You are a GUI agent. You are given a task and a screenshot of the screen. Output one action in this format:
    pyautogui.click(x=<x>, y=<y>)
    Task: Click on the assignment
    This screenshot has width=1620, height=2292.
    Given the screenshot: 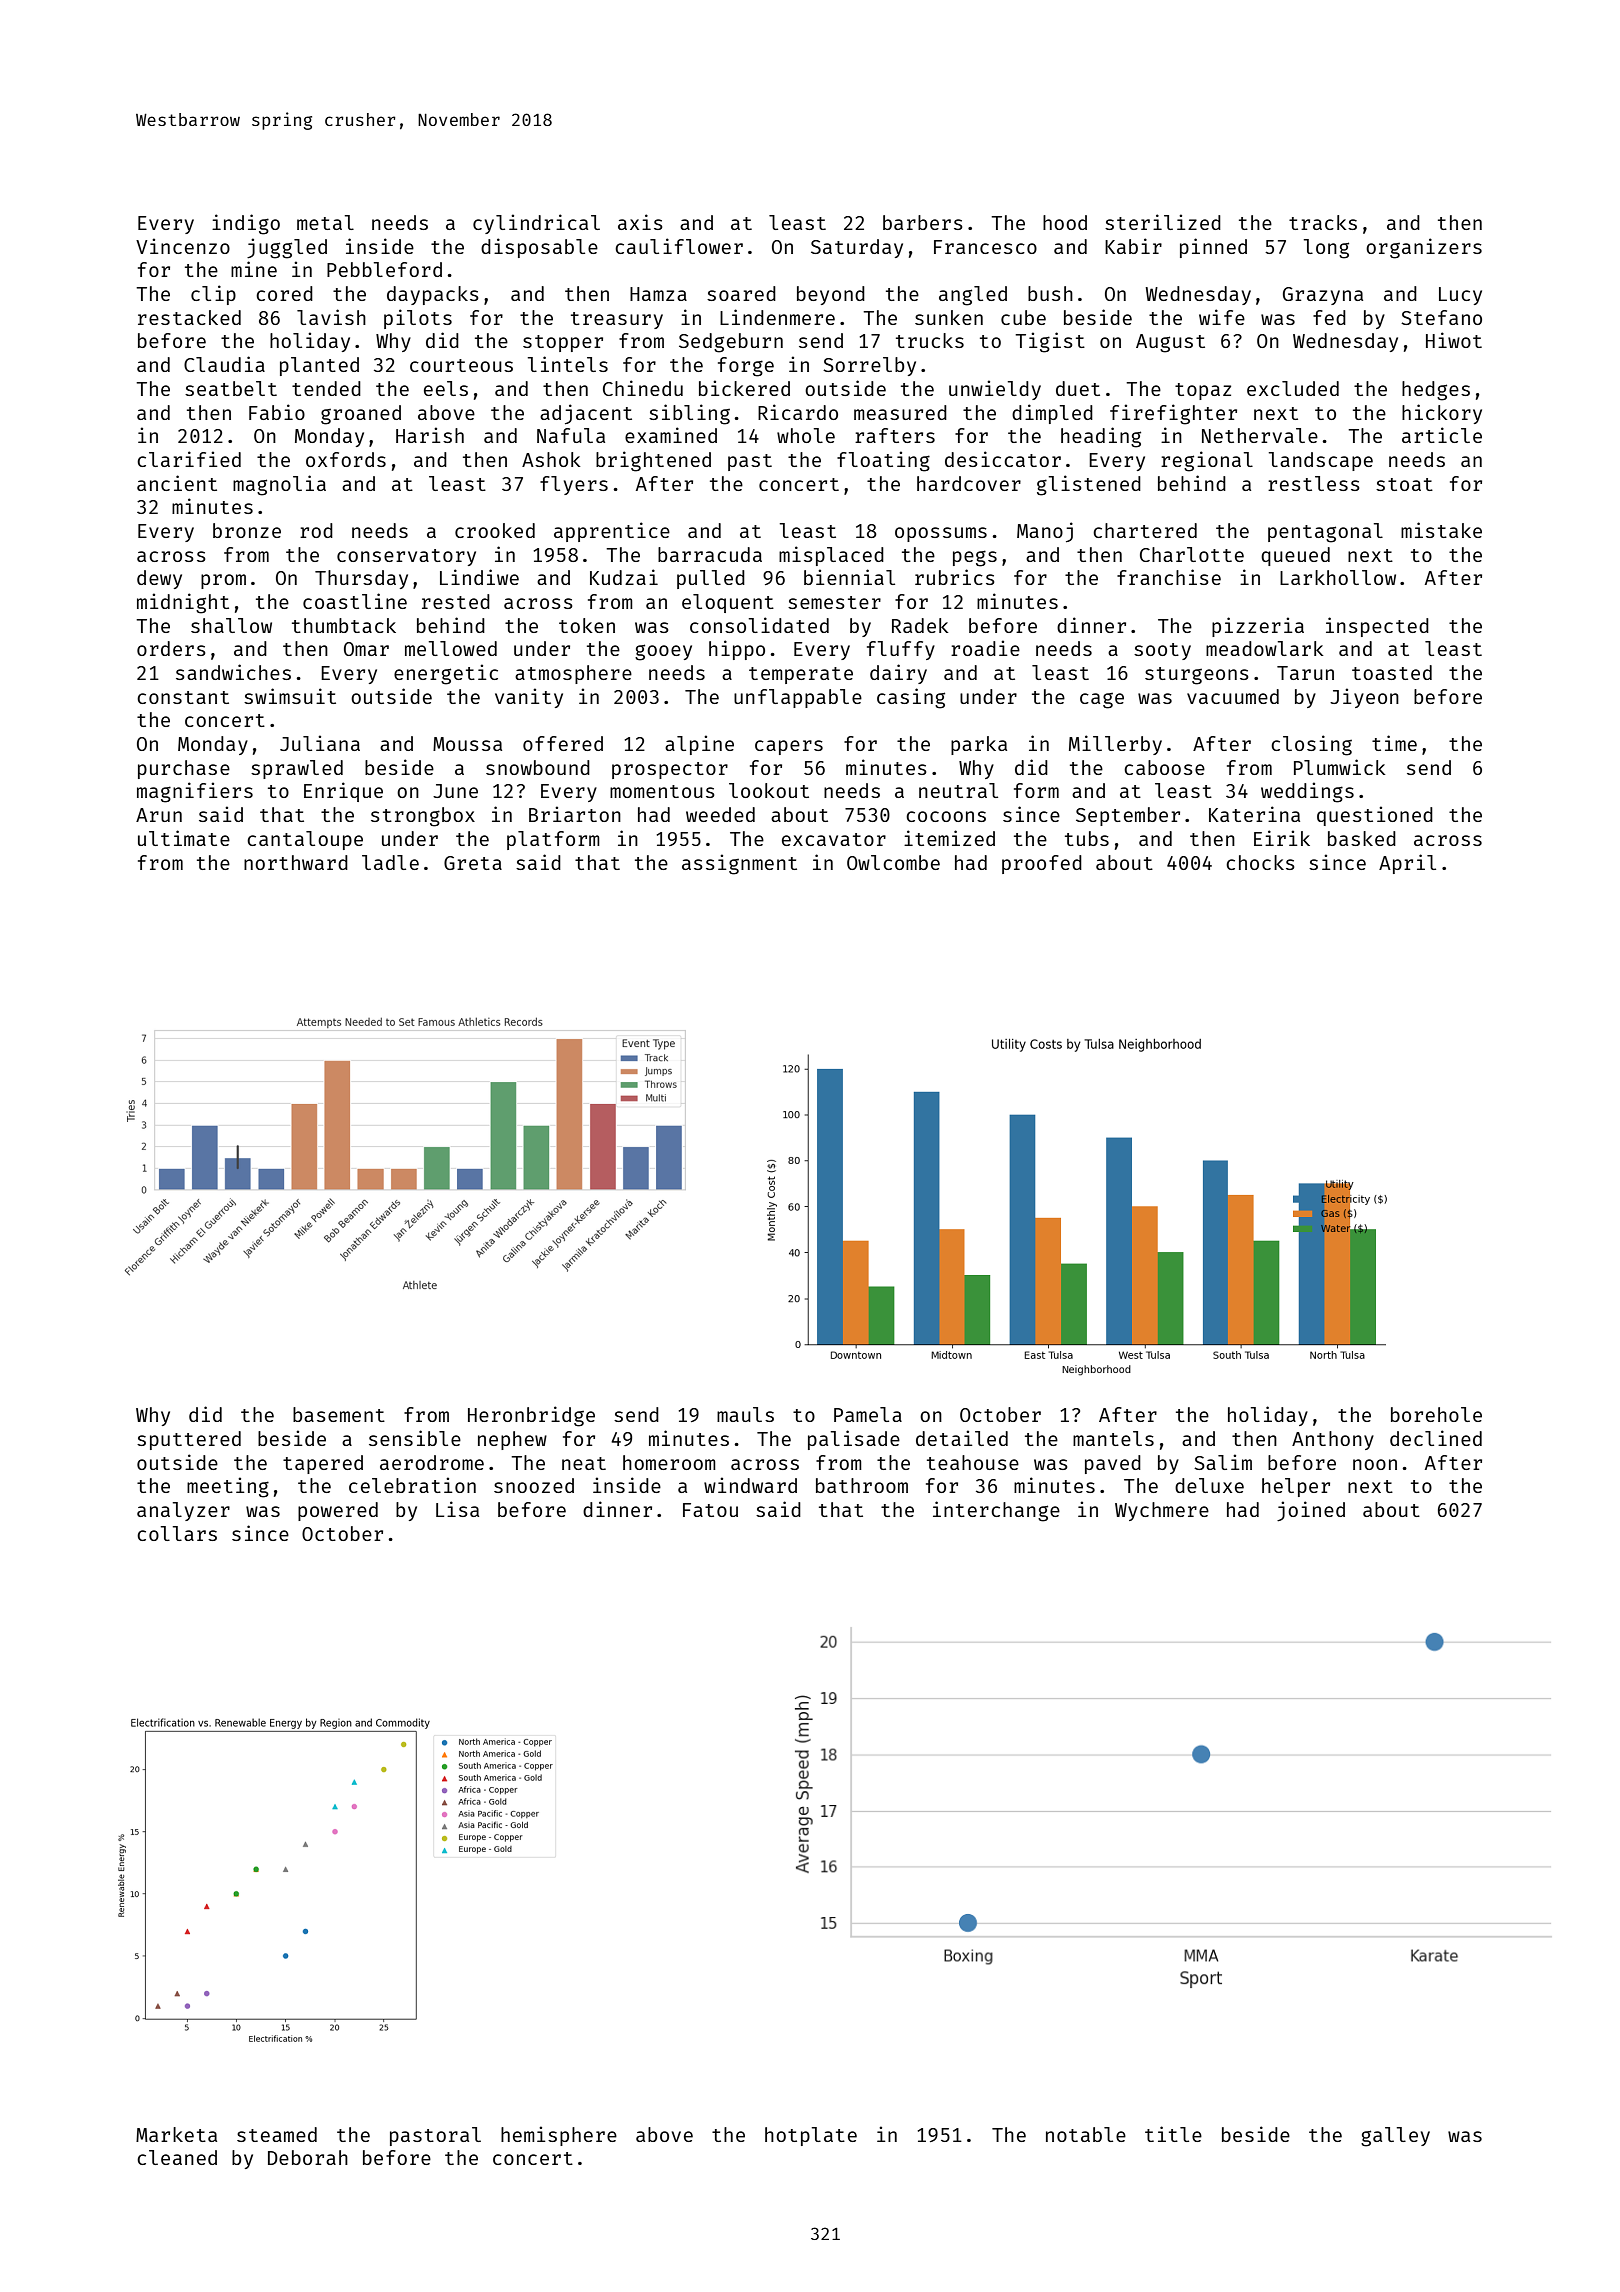 What is the action you would take?
    pyautogui.click(x=739, y=864)
